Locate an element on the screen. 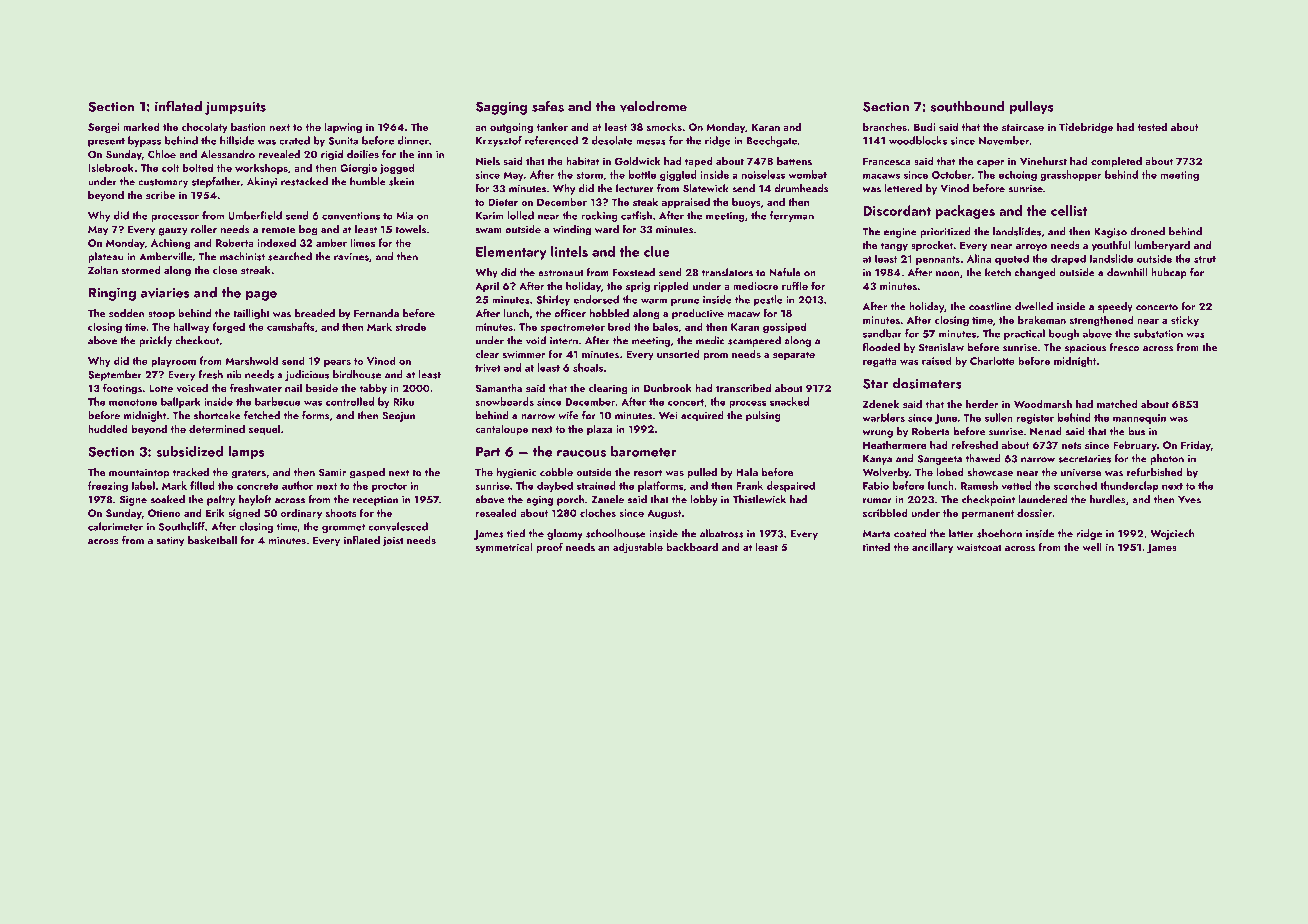 The width and height of the screenshot is (1308, 924). jumpsuits is located at coordinates (235, 108).
